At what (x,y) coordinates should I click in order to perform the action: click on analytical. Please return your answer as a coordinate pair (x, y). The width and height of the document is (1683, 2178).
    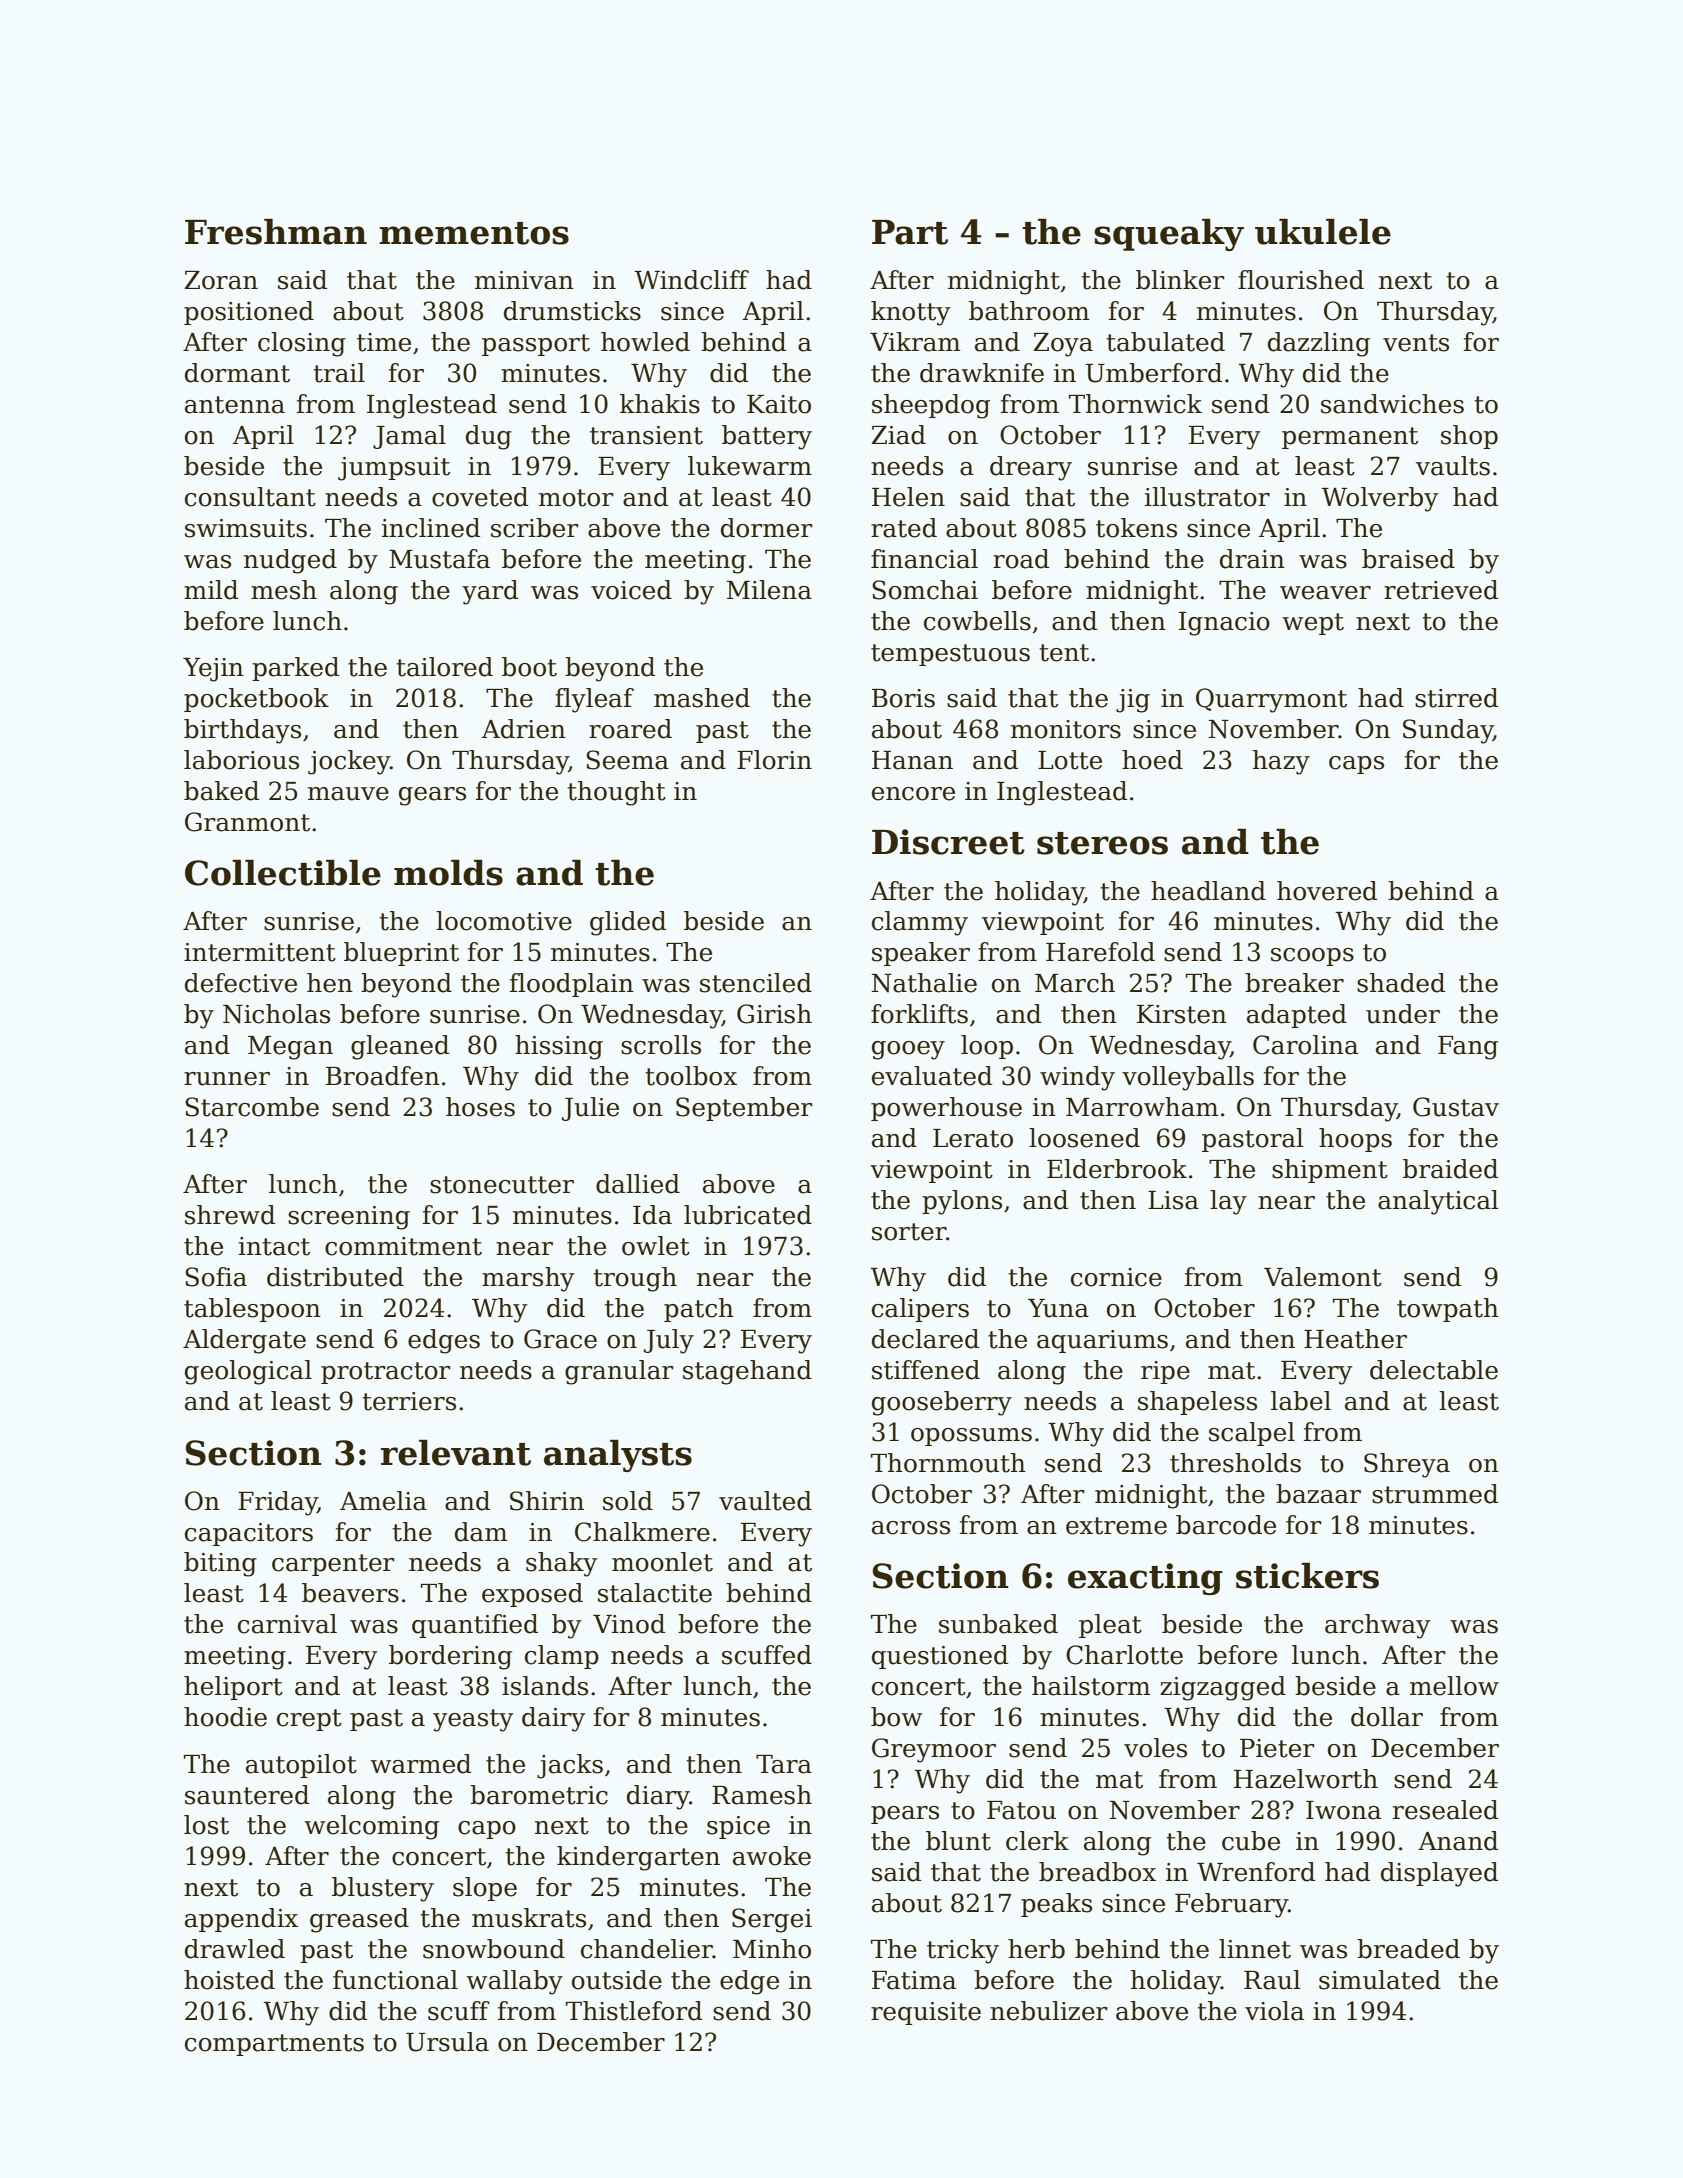
    Looking at the image, I should click on (1438, 1202).
